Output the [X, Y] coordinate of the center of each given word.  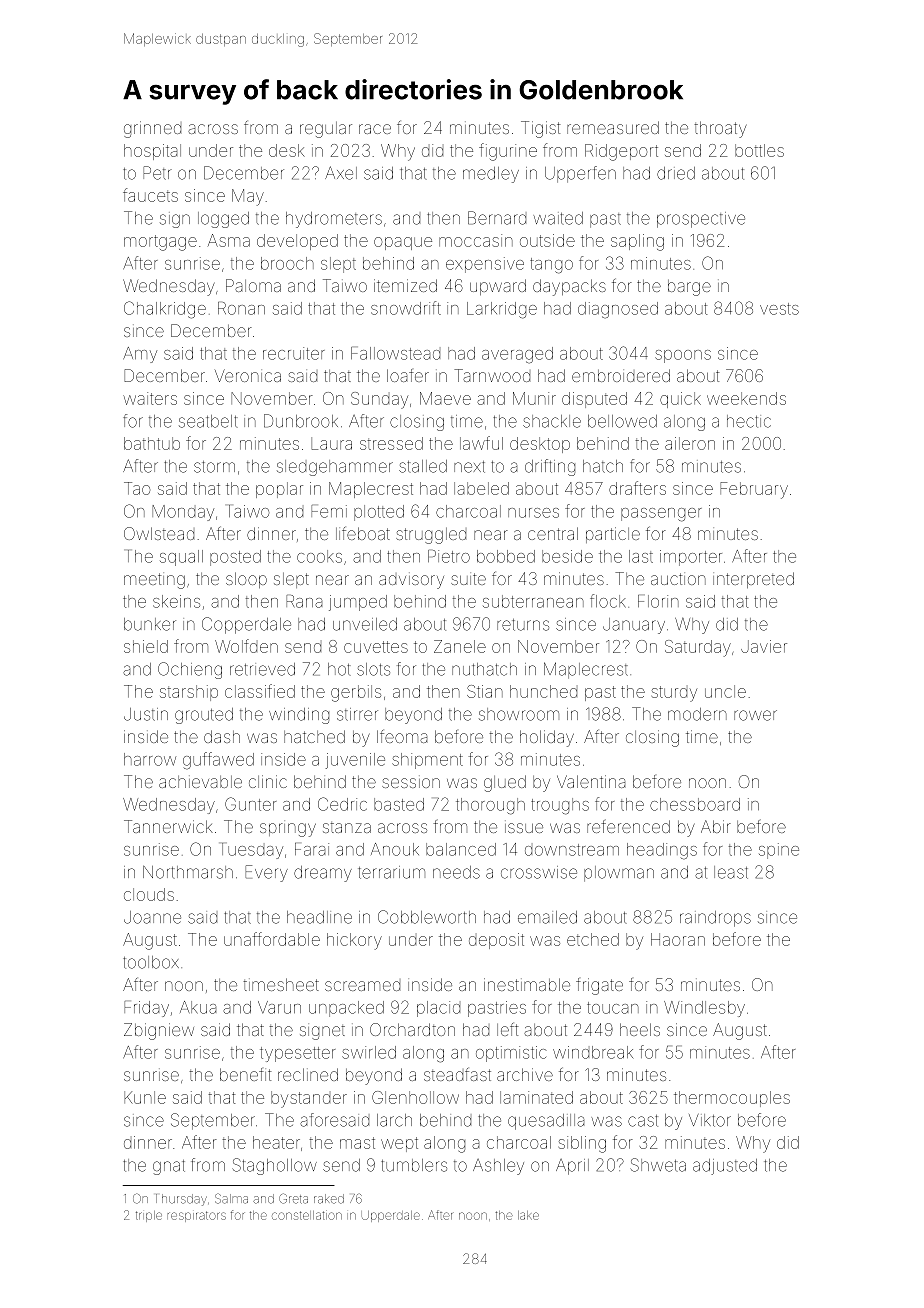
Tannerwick [168, 826]
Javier [764, 646]
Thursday [181, 1200]
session [411, 783]
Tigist [540, 129]
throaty [720, 129]
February [754, 490]
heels [640, 1029]
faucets [150, 195]
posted [235, 558]
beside [567, 556]
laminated [536, 1097]
